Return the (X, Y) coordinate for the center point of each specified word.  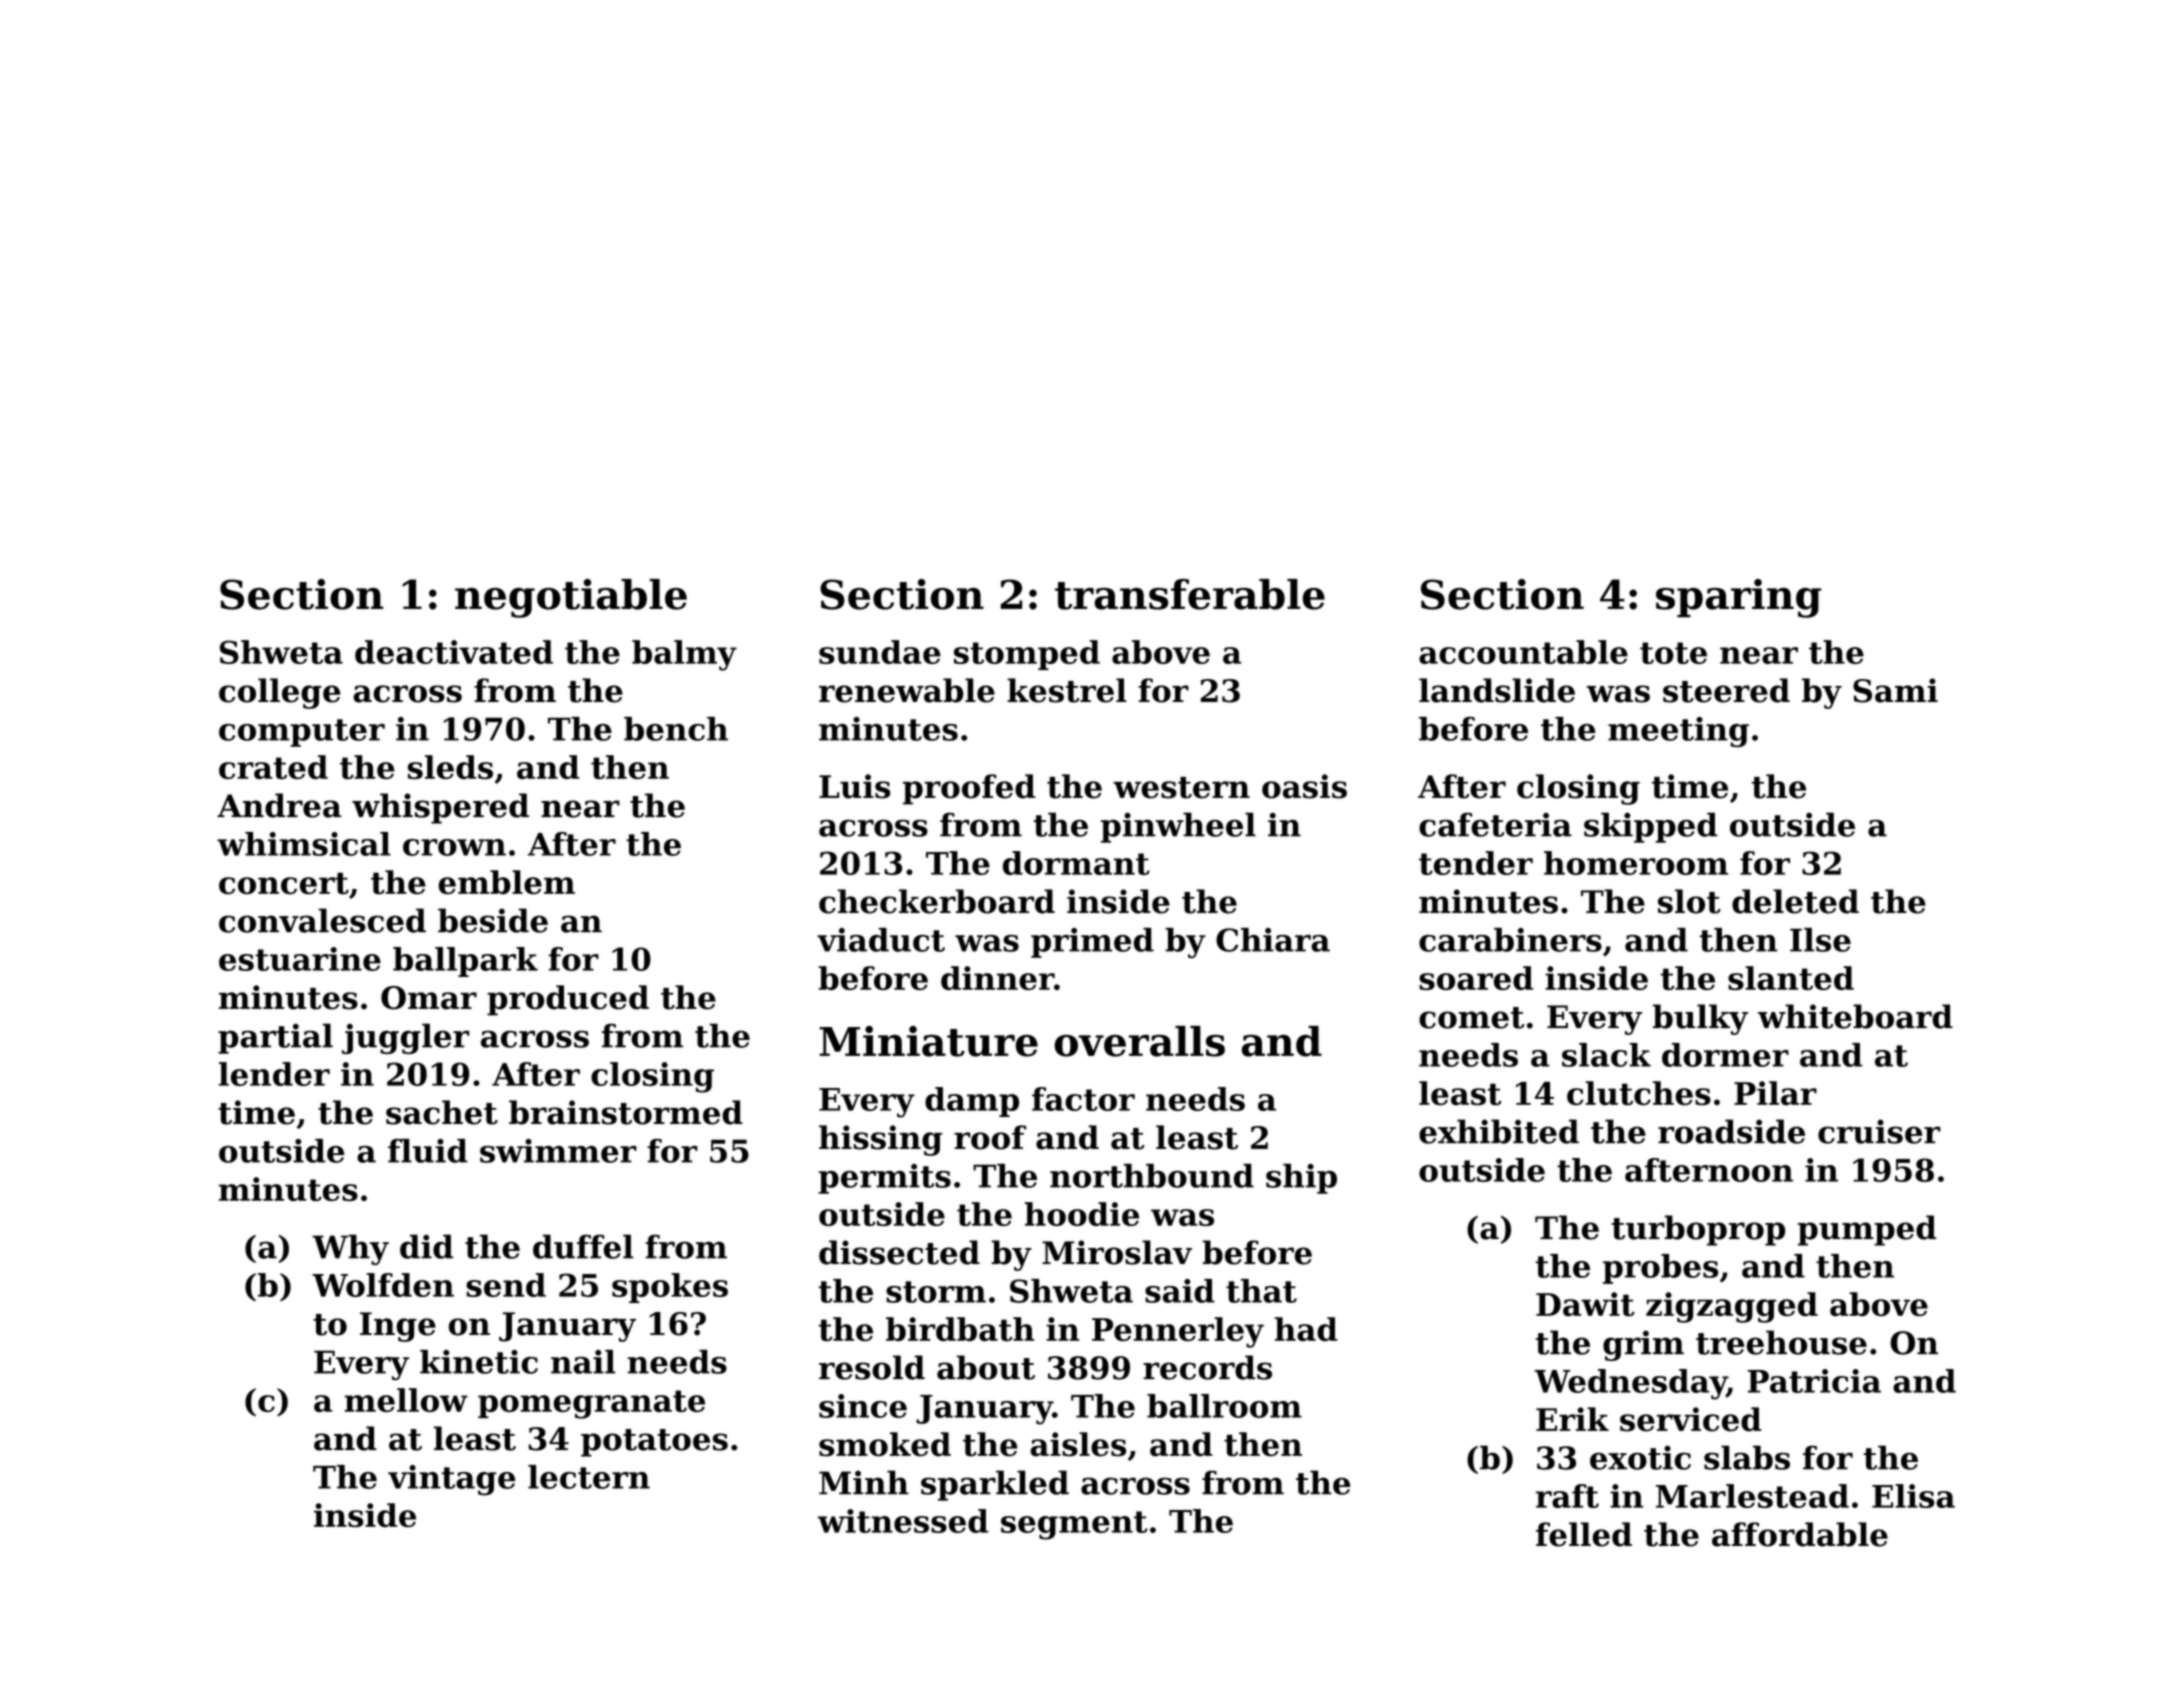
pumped (1867, 1230)
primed (1092, 943)
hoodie (1081, 1214)
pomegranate (591, 1404)
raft (1567, 1496)
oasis (1304, 786)
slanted (1791, 978)
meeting (1678, 732)
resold (872, 1367)
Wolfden (383, 1285)
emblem (506, 882)
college (280, 693)
